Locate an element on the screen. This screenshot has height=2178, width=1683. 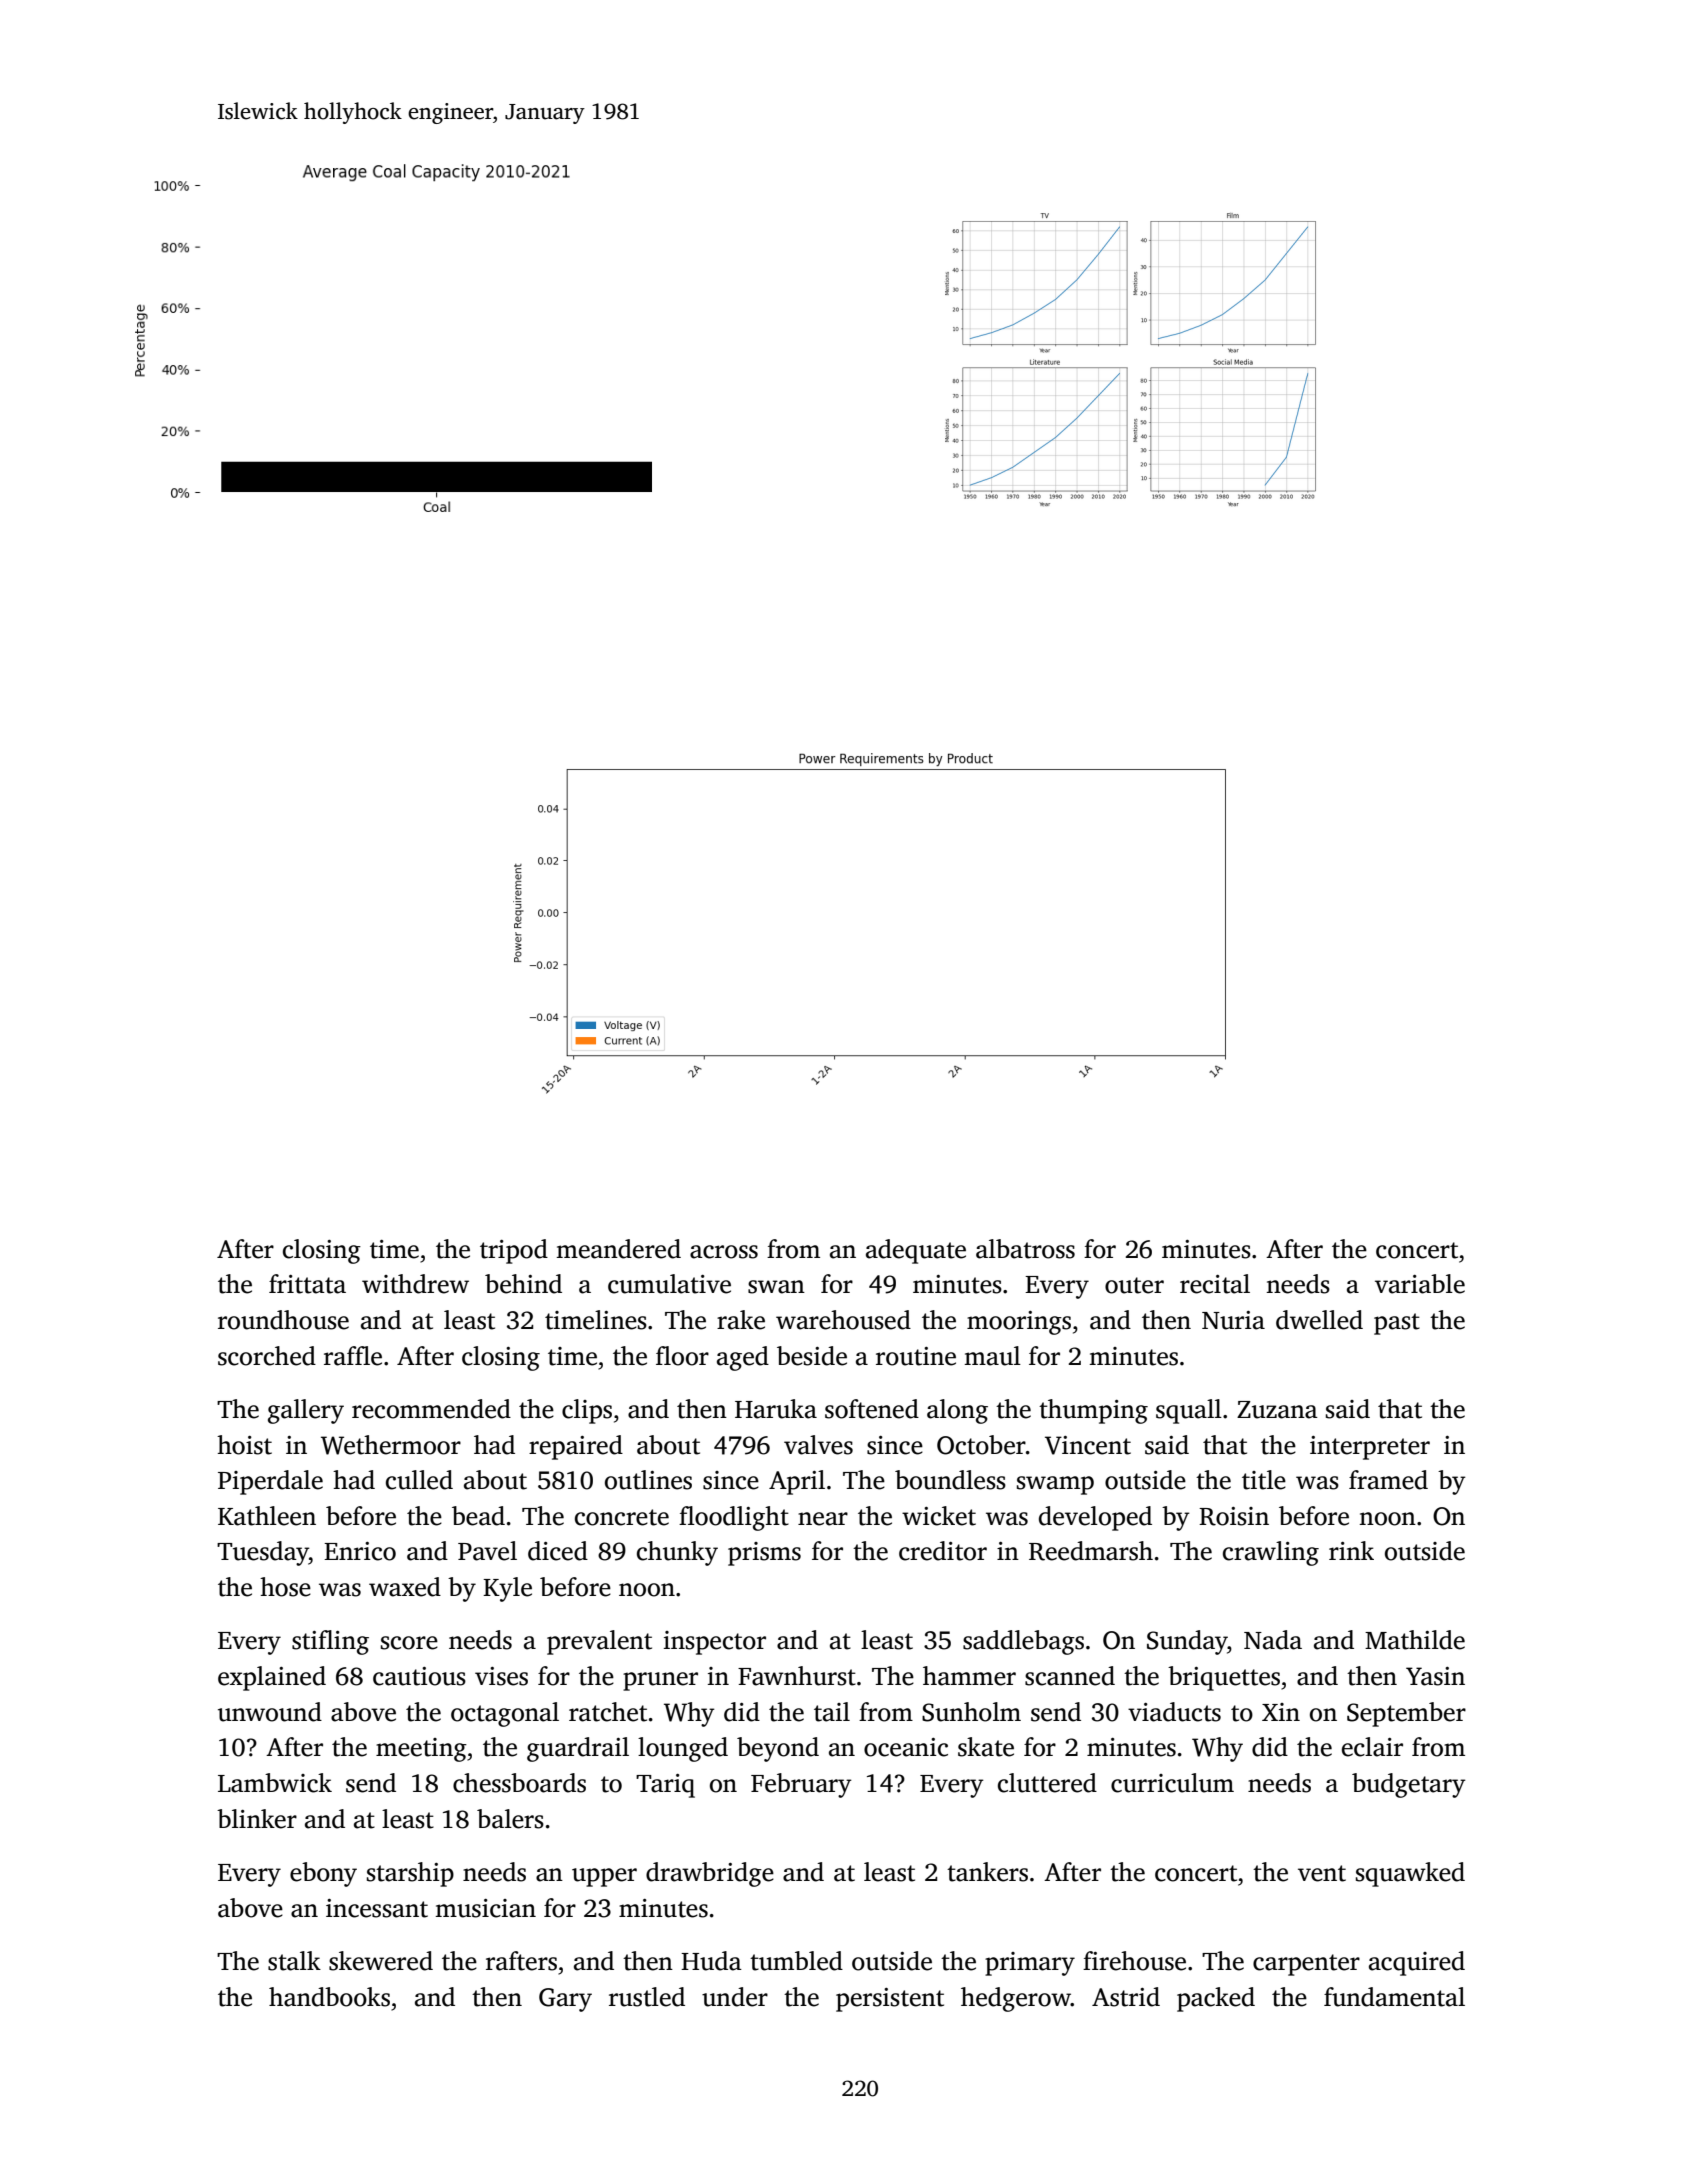
cumulative is located at coordinates (669, 1284).
